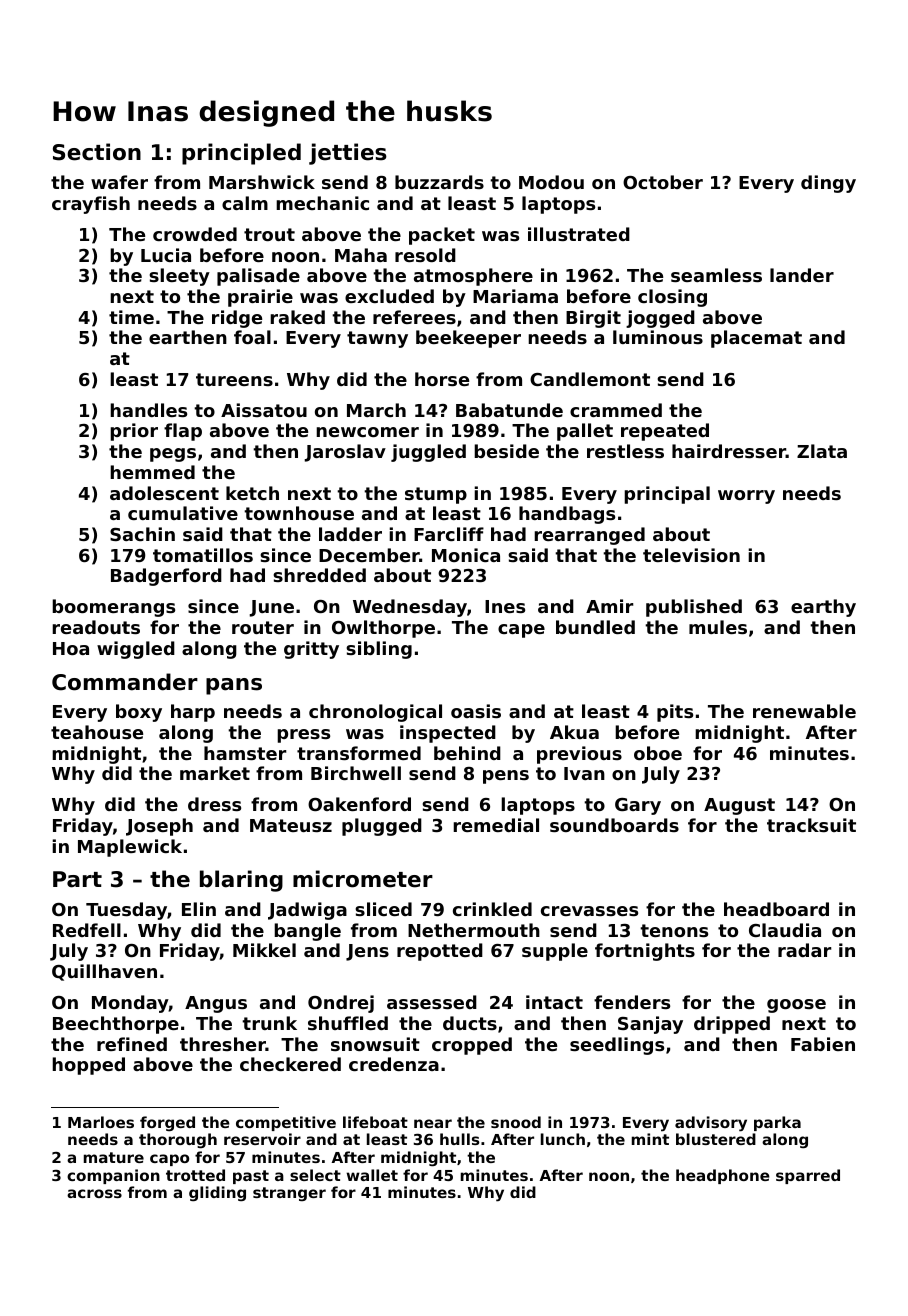 The height and width of the image is (1316, 908). I want to click on Fabien, so click(823, 1044).
